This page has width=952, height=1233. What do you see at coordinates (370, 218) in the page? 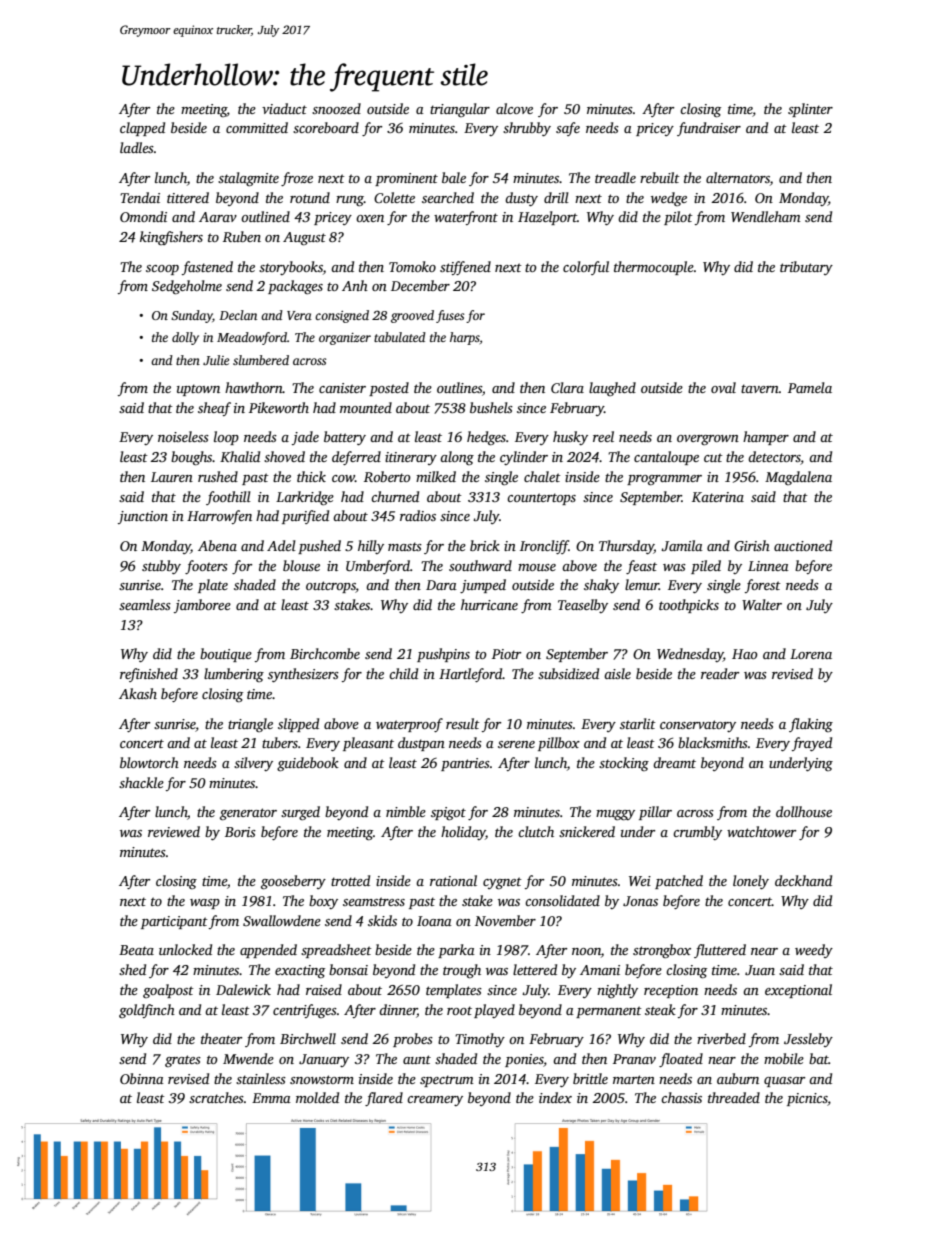
I see `oxen` at bounding box center [370, 218].
